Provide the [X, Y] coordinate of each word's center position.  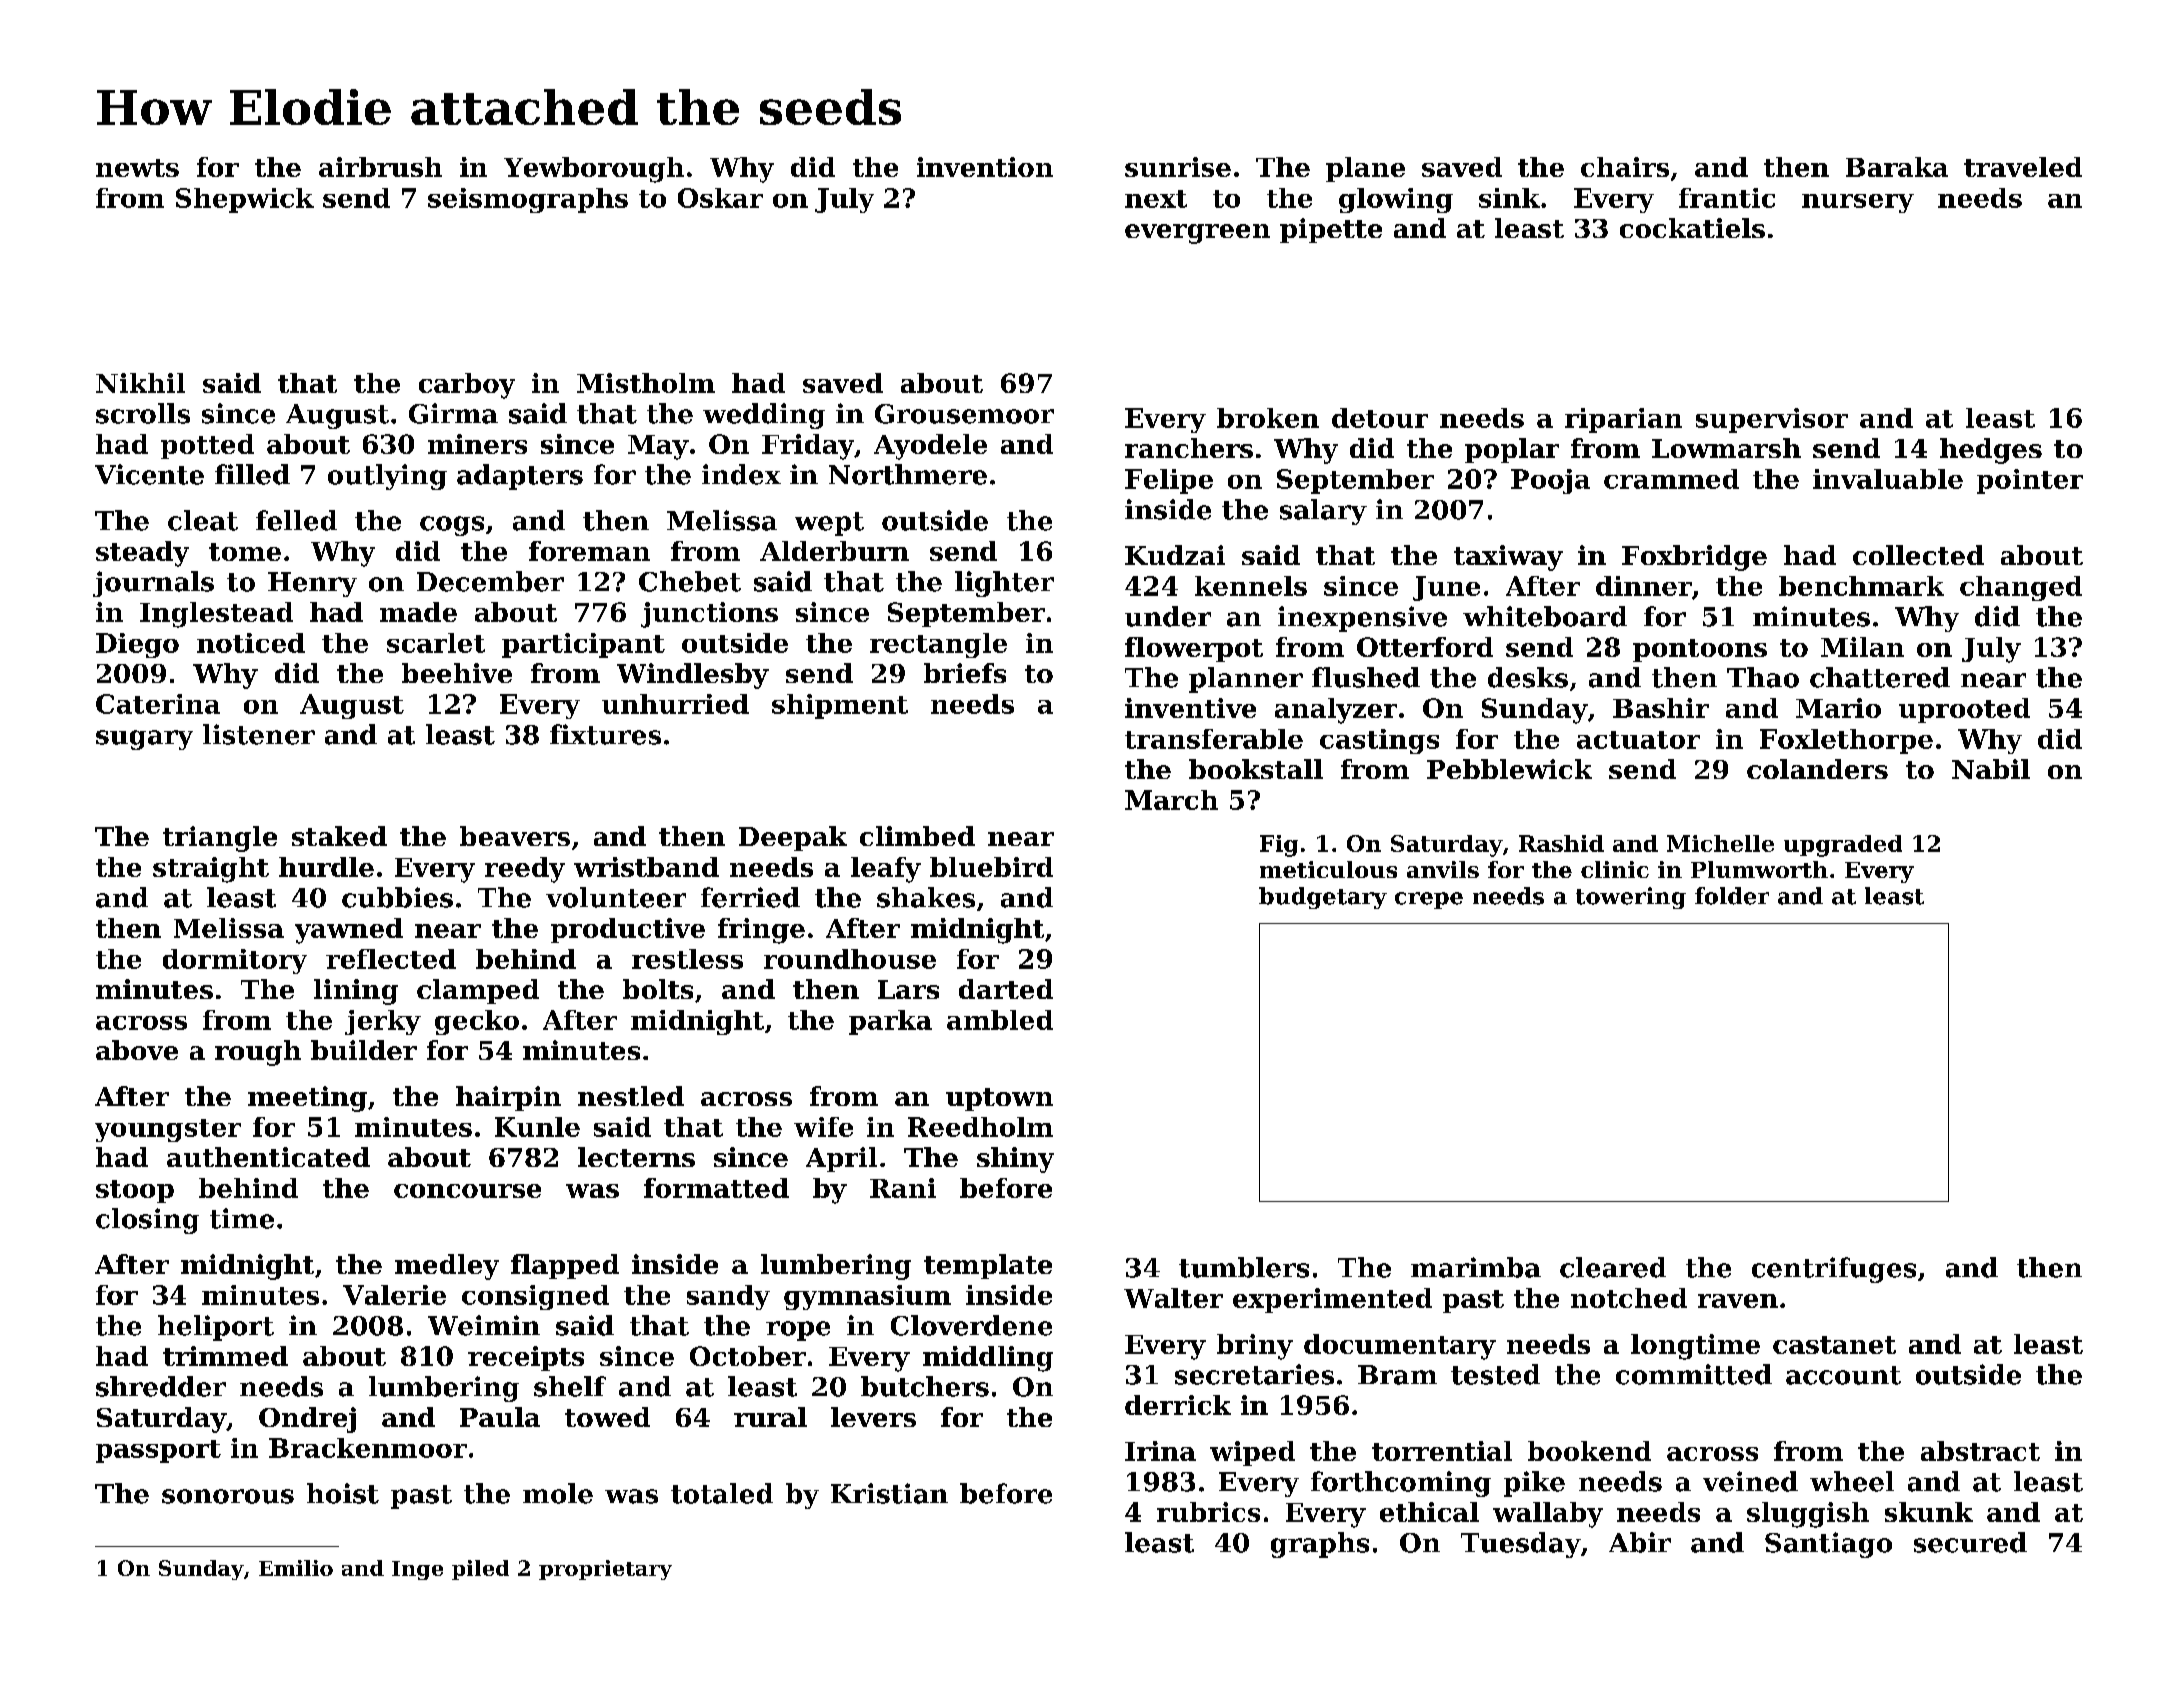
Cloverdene [971, 1325]
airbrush [380, 167]
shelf [570, 1386]
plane [1365, 169]
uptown [999, 1099]
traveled [2023, 167]
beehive [457, 673]
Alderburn [834, 551]
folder [1732, 896]
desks [1528, 677]
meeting [307, 1099]
